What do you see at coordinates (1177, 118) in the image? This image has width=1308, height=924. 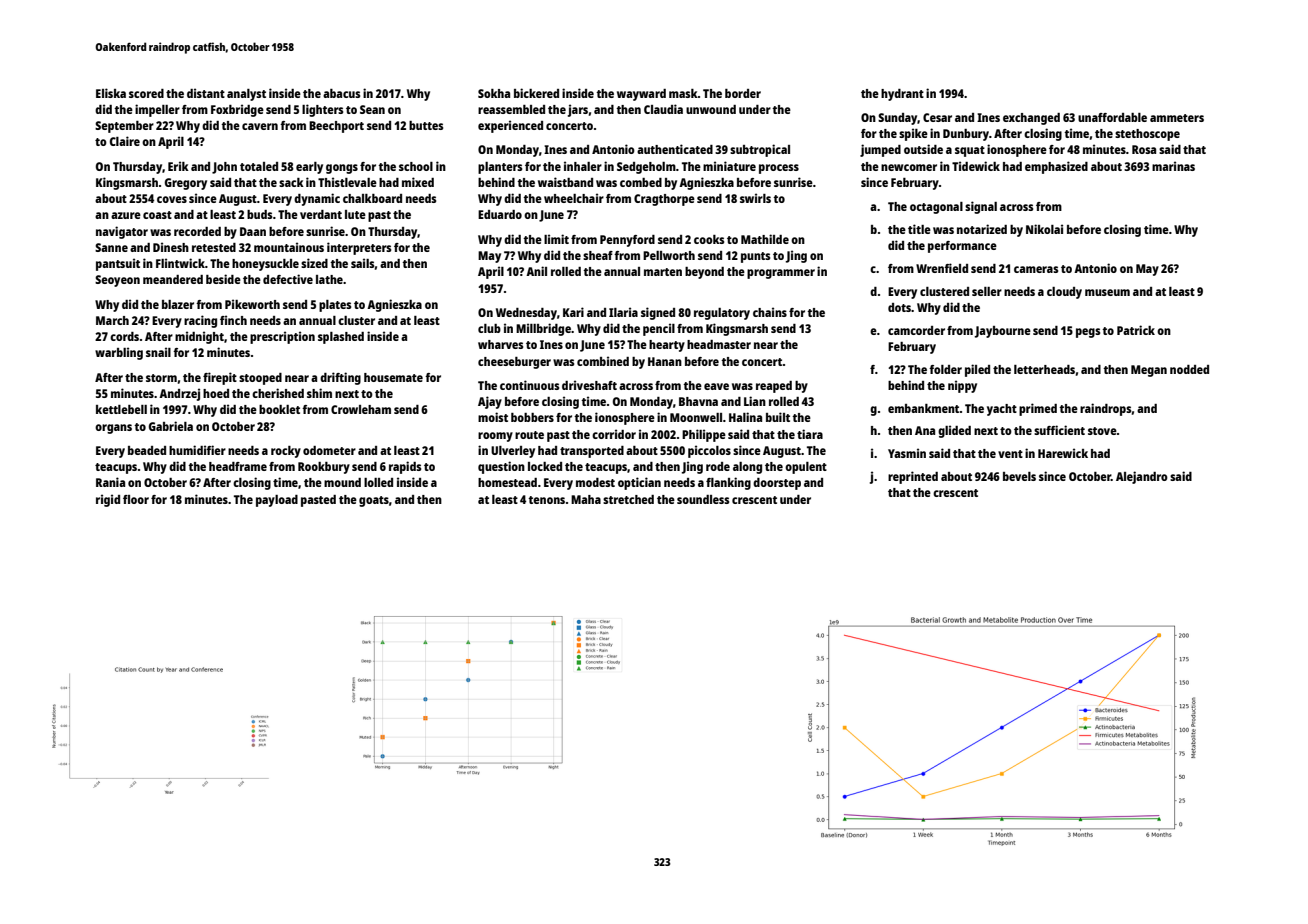 I see `ammeters` at bounding box center [1177, 118].
